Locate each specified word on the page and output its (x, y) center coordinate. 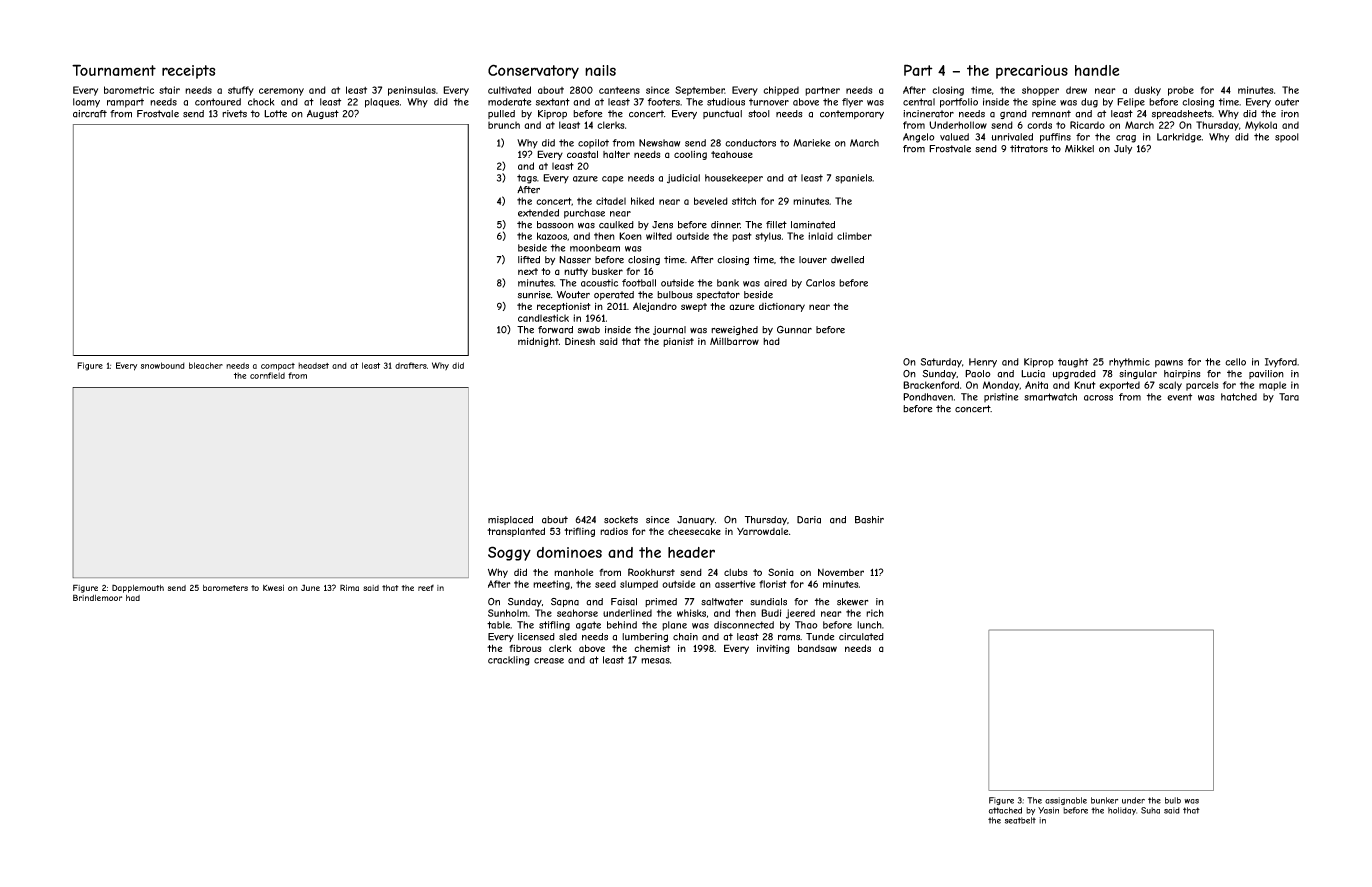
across (1098, 398)
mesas (655, 661)
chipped (781, 91)
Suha (1150, 810)
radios (614, 531)
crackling (509, 661)
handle (1097, 70)
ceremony (281, 92)
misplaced (510, 520)
